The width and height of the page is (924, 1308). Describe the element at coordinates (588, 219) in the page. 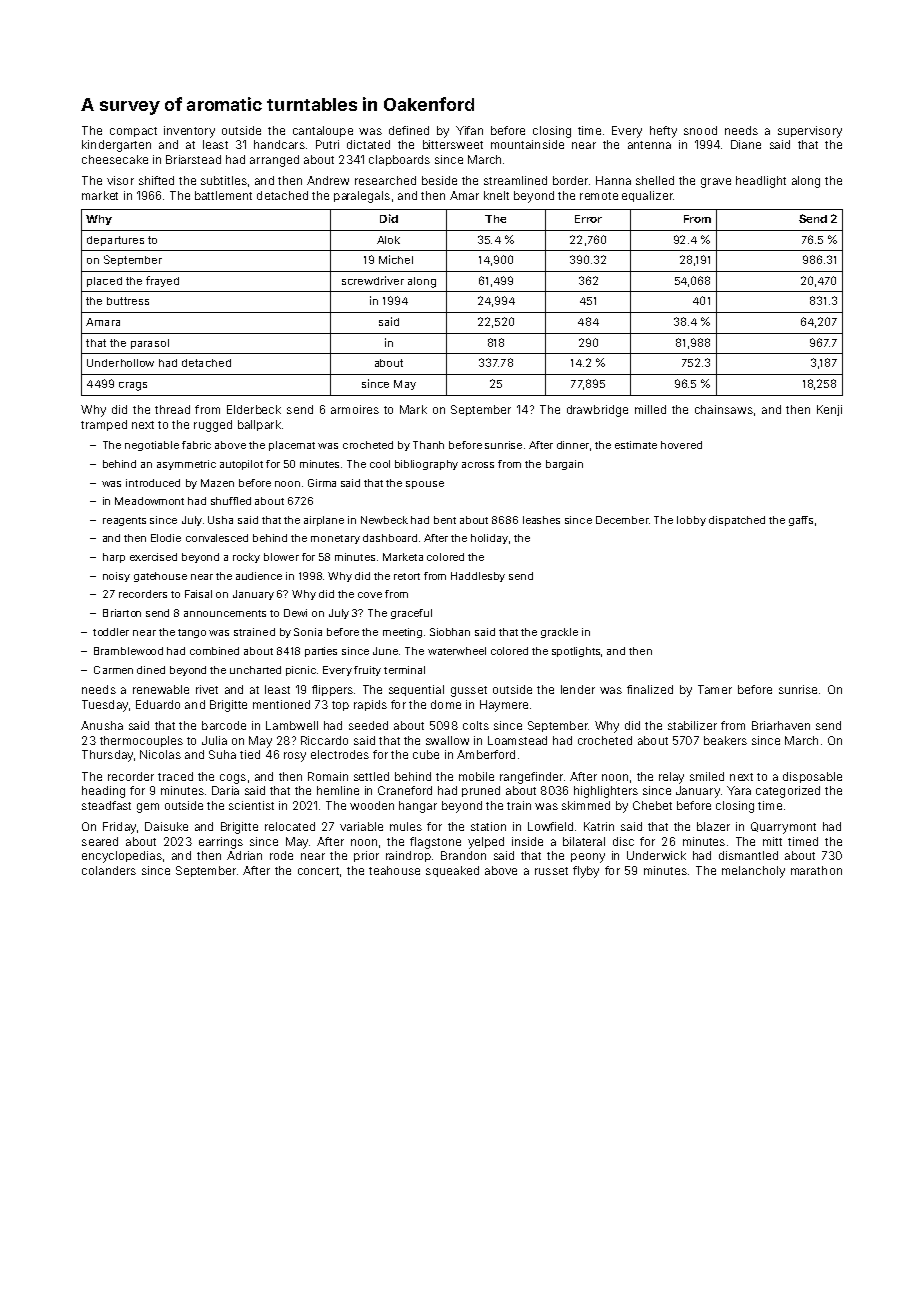

I see `Error` at that location.
